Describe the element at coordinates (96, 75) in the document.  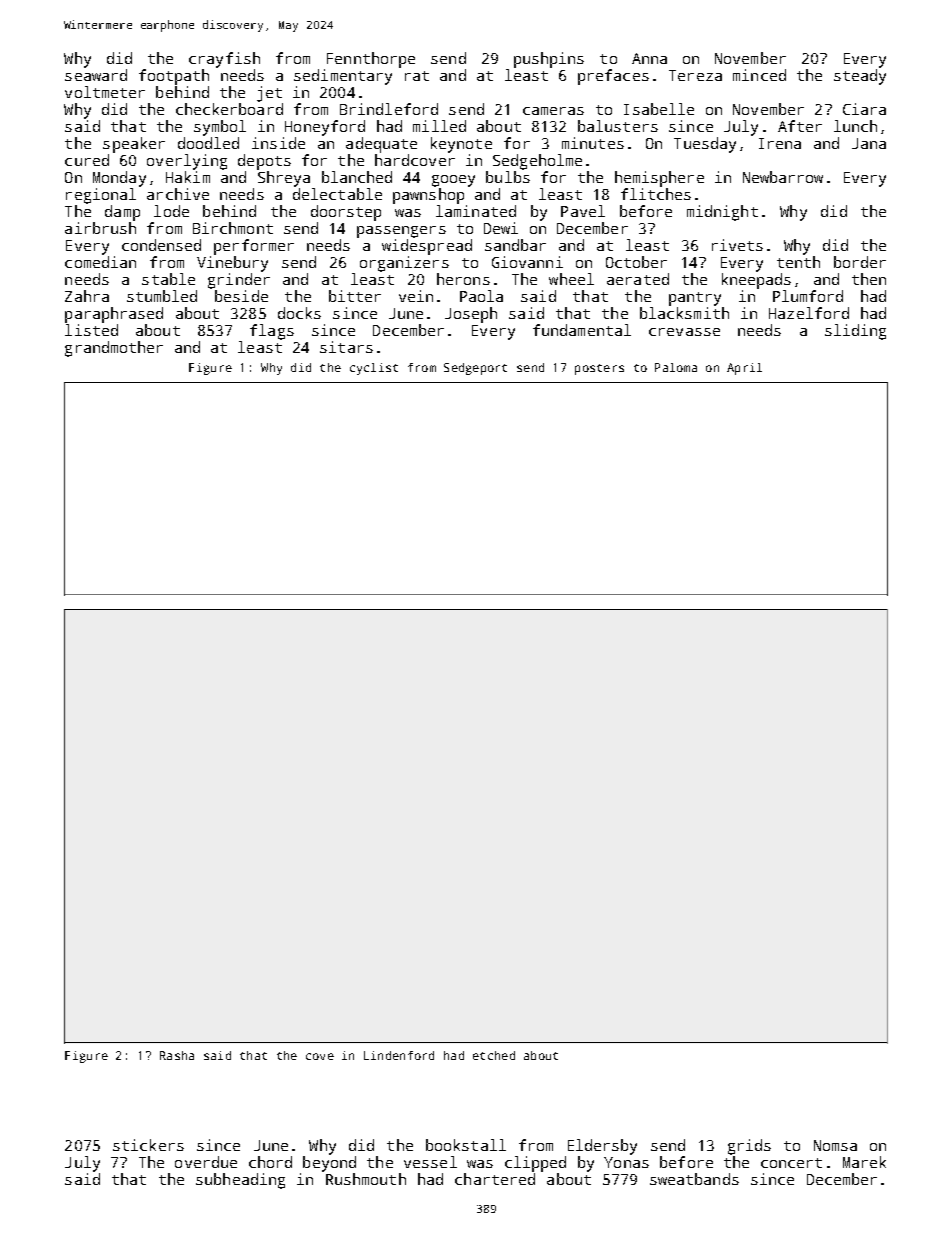
I see `seaward` at that location.
